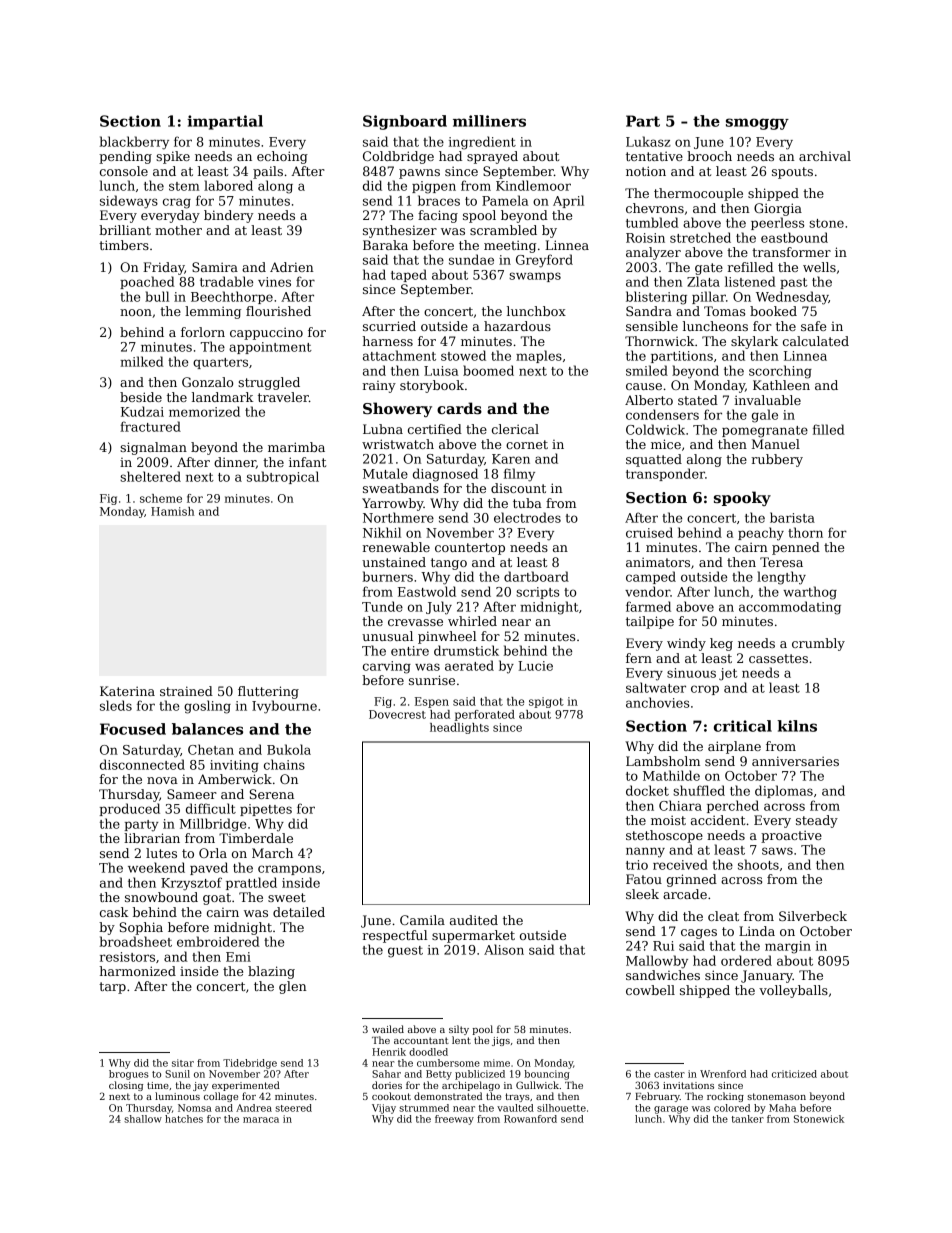  What do you see at coordinates (178, 230) in the screenshot?
I see `mother` at bounding box center [178, 230].
